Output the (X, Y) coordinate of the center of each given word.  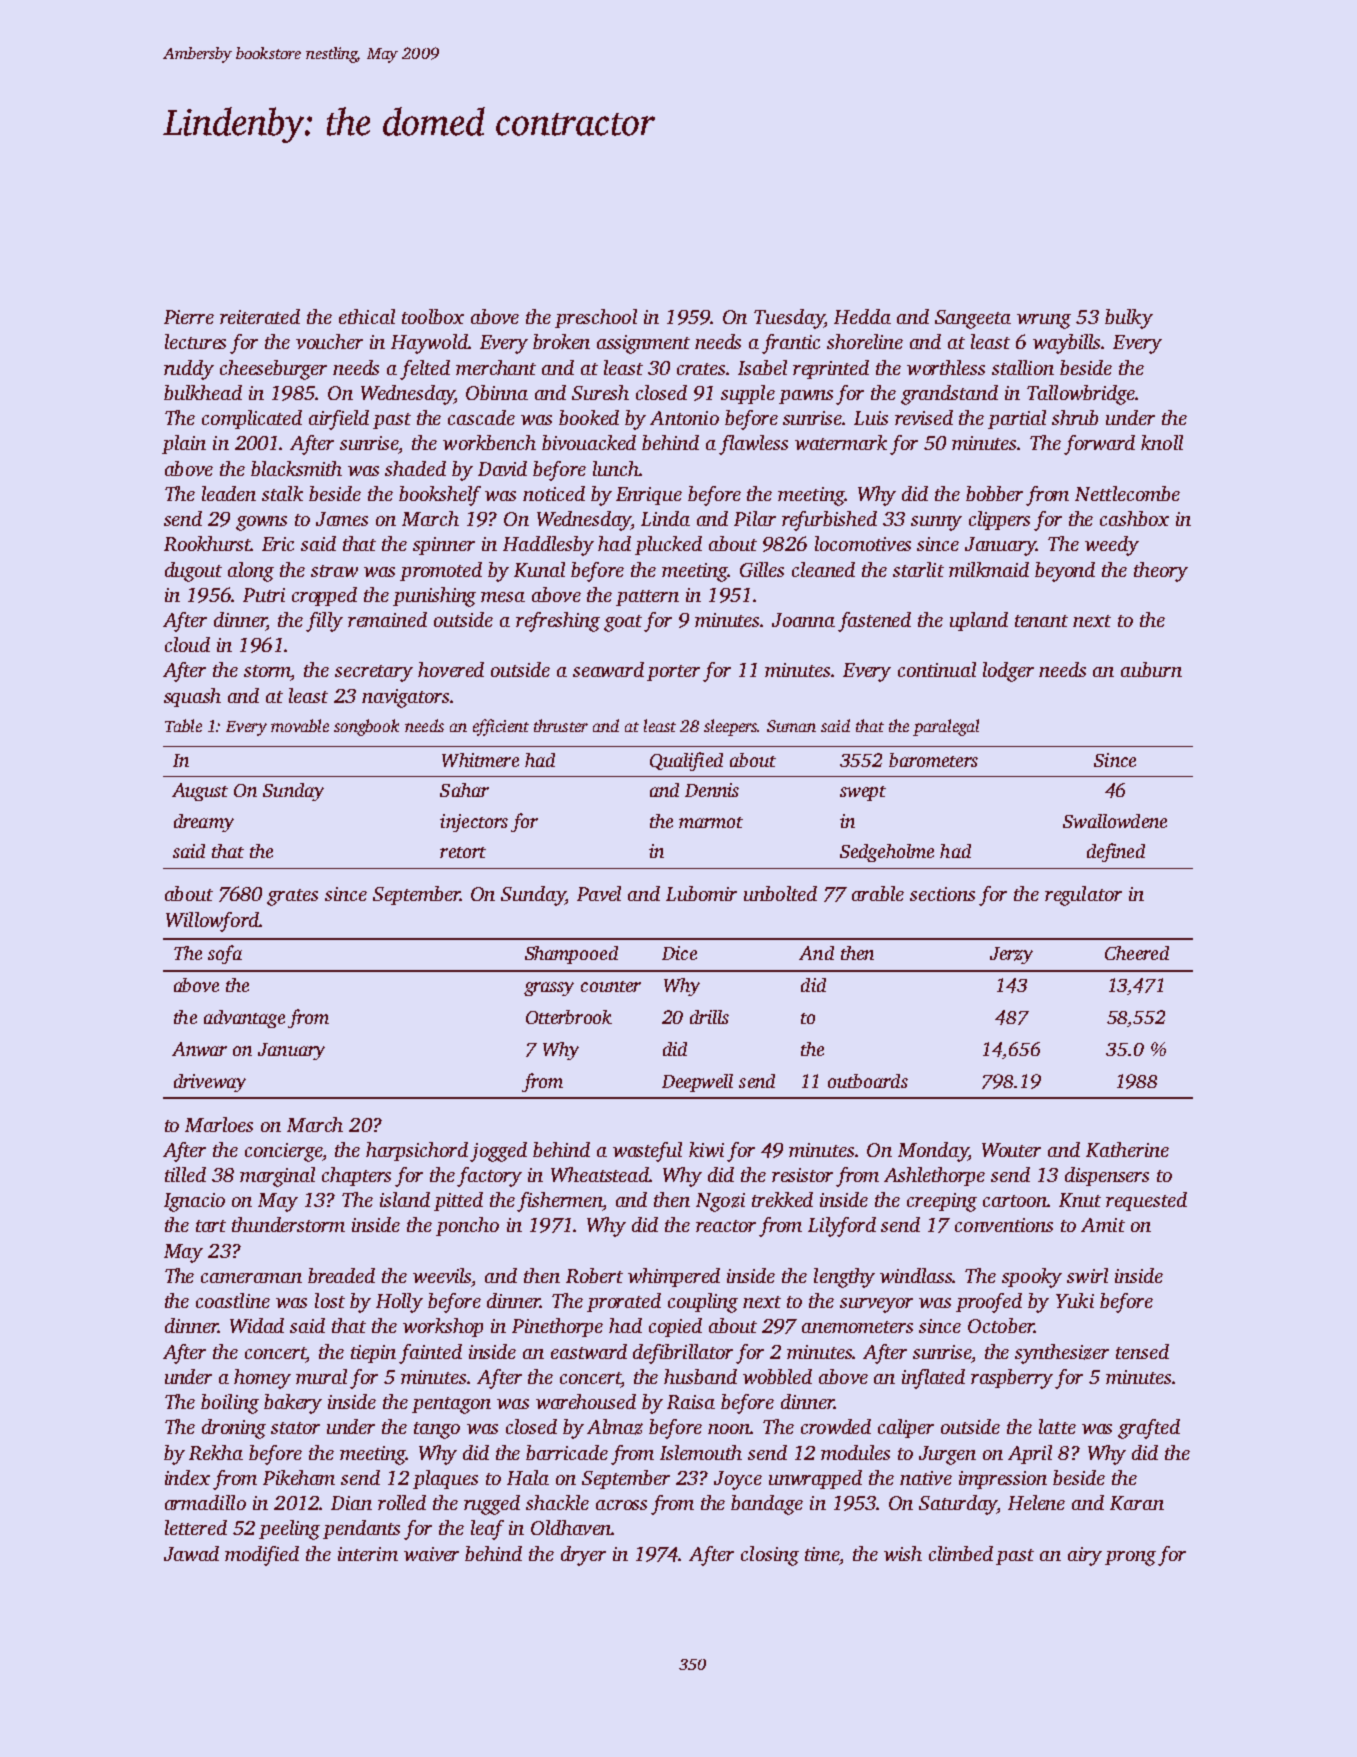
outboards (868, 1081)
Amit (1103, 1225)
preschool (596, 318)
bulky (1129, 319)
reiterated (260, 316)
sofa (225, 954)
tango (437, 1430)
